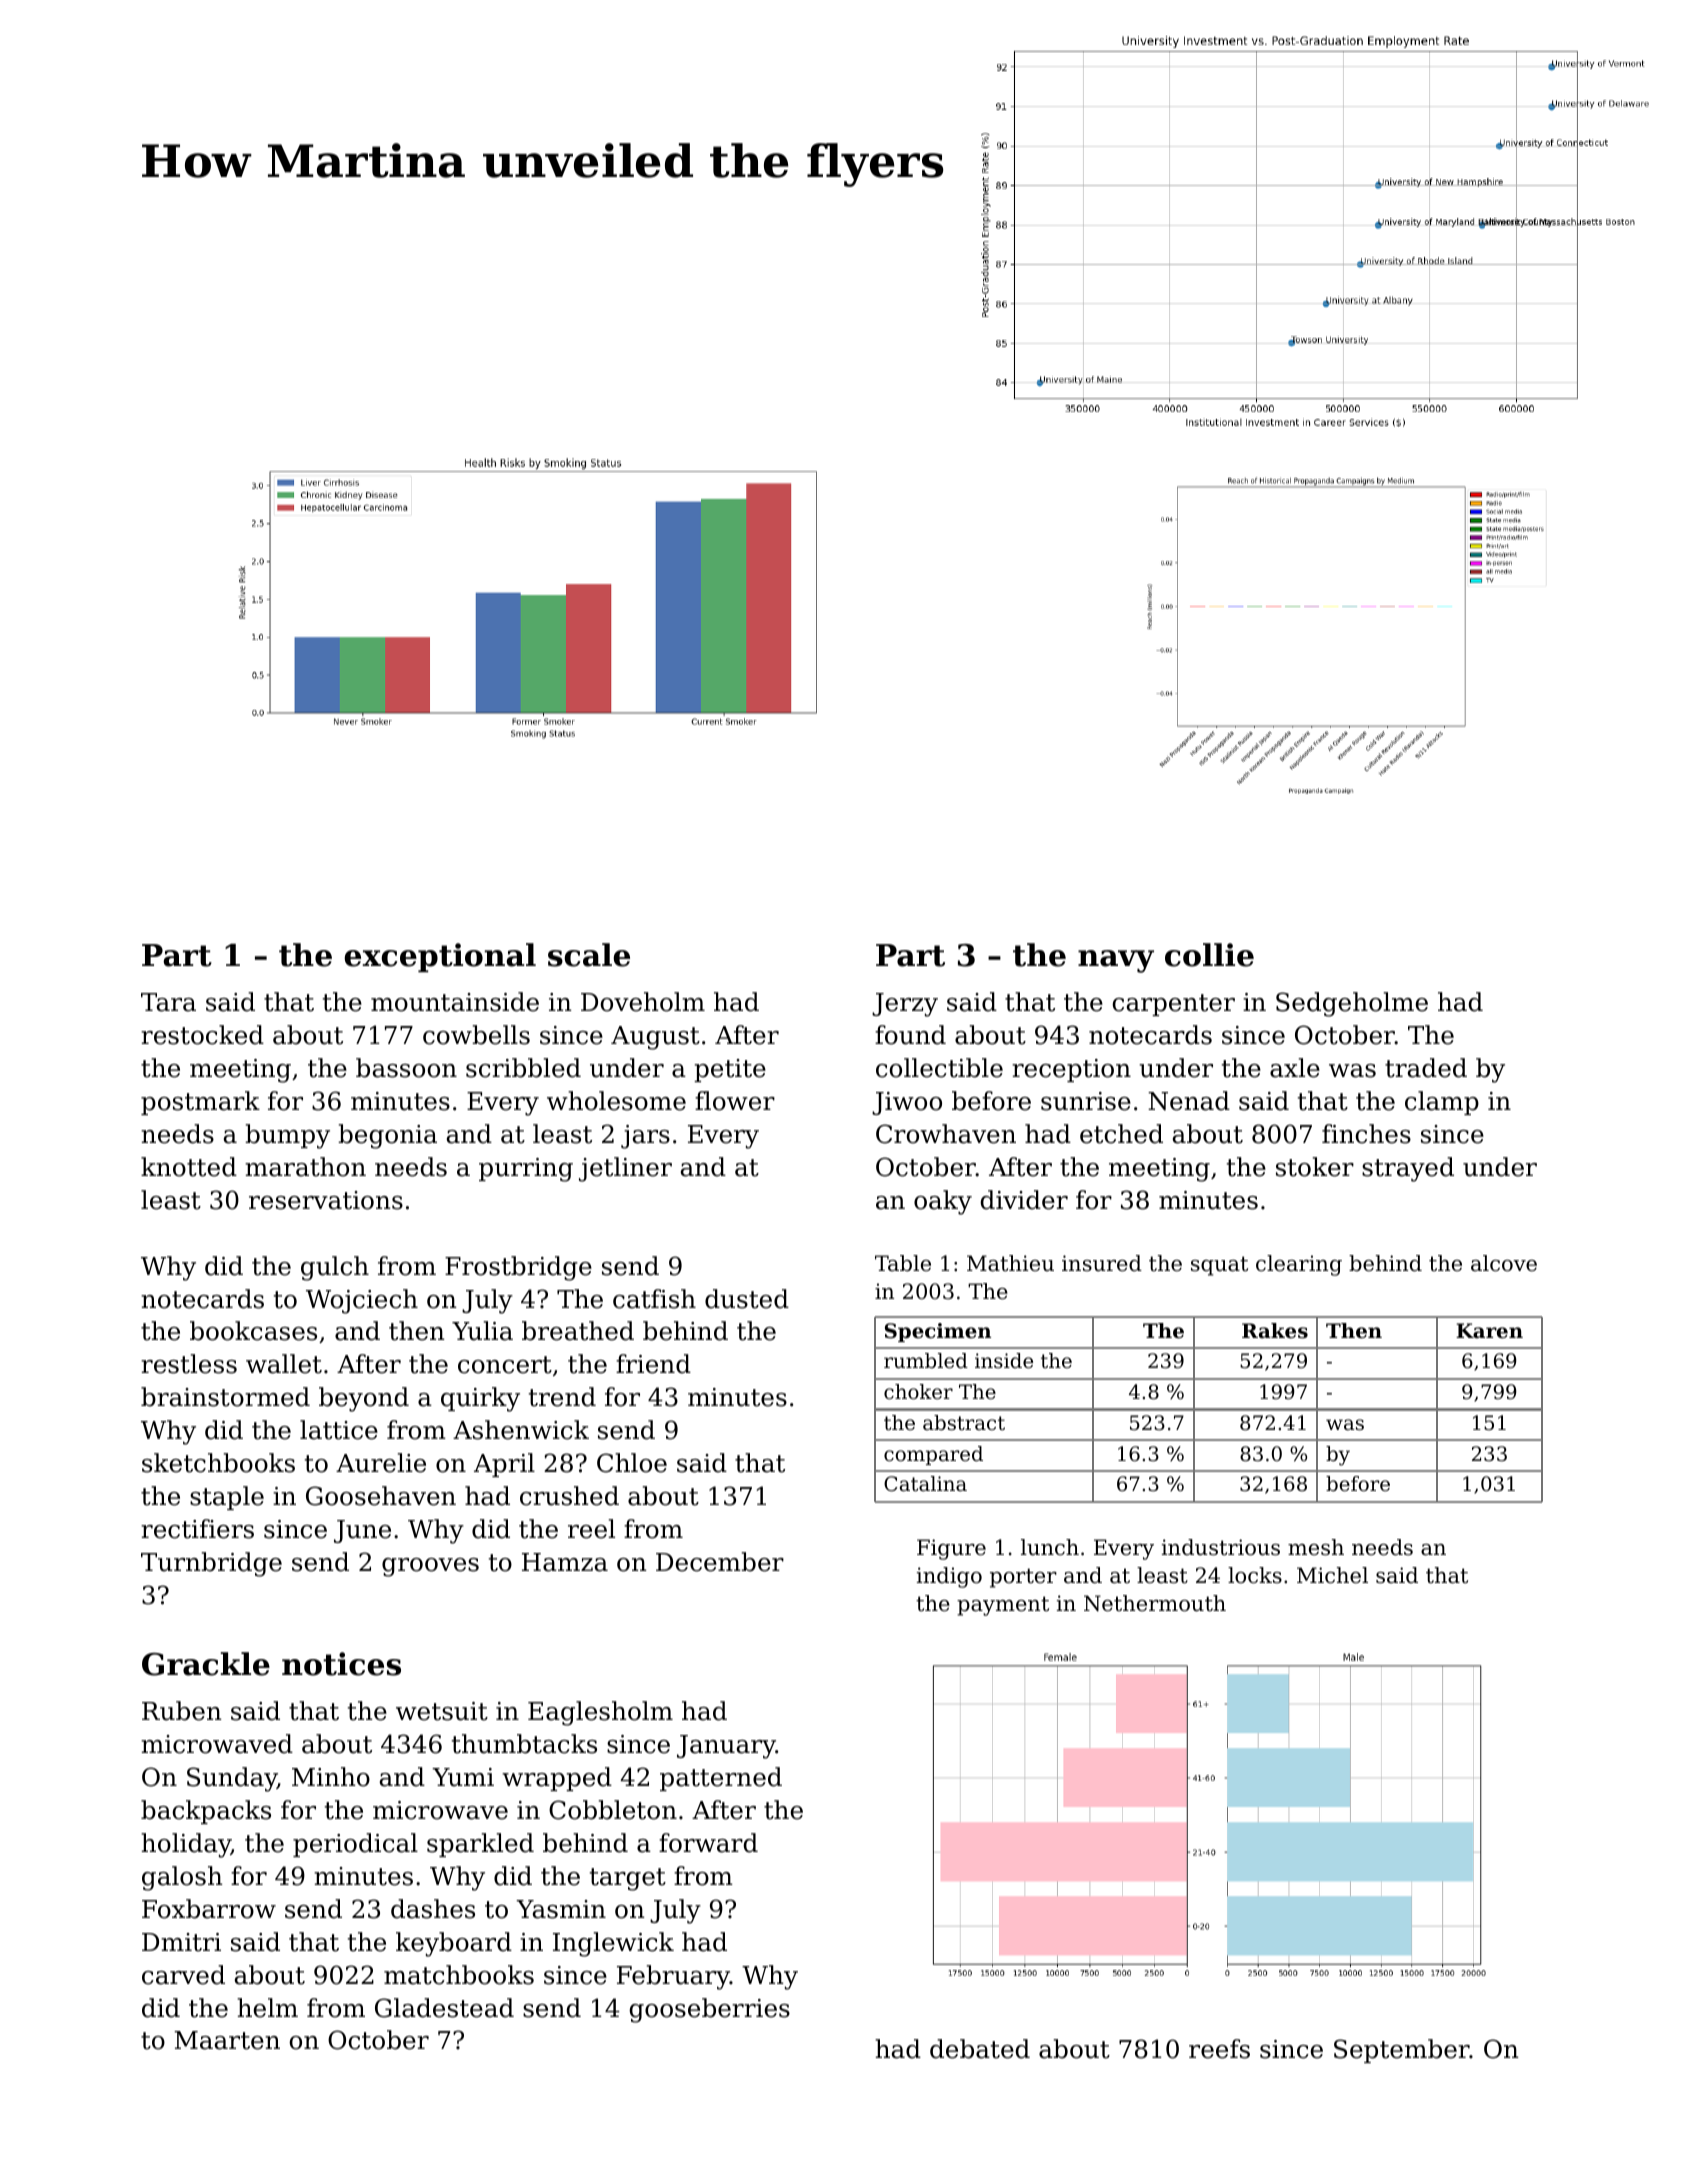 The image size is (1683, 2178). Describe the element at coordinates (747, 1299) in the image. I see `dusted` at that location.
